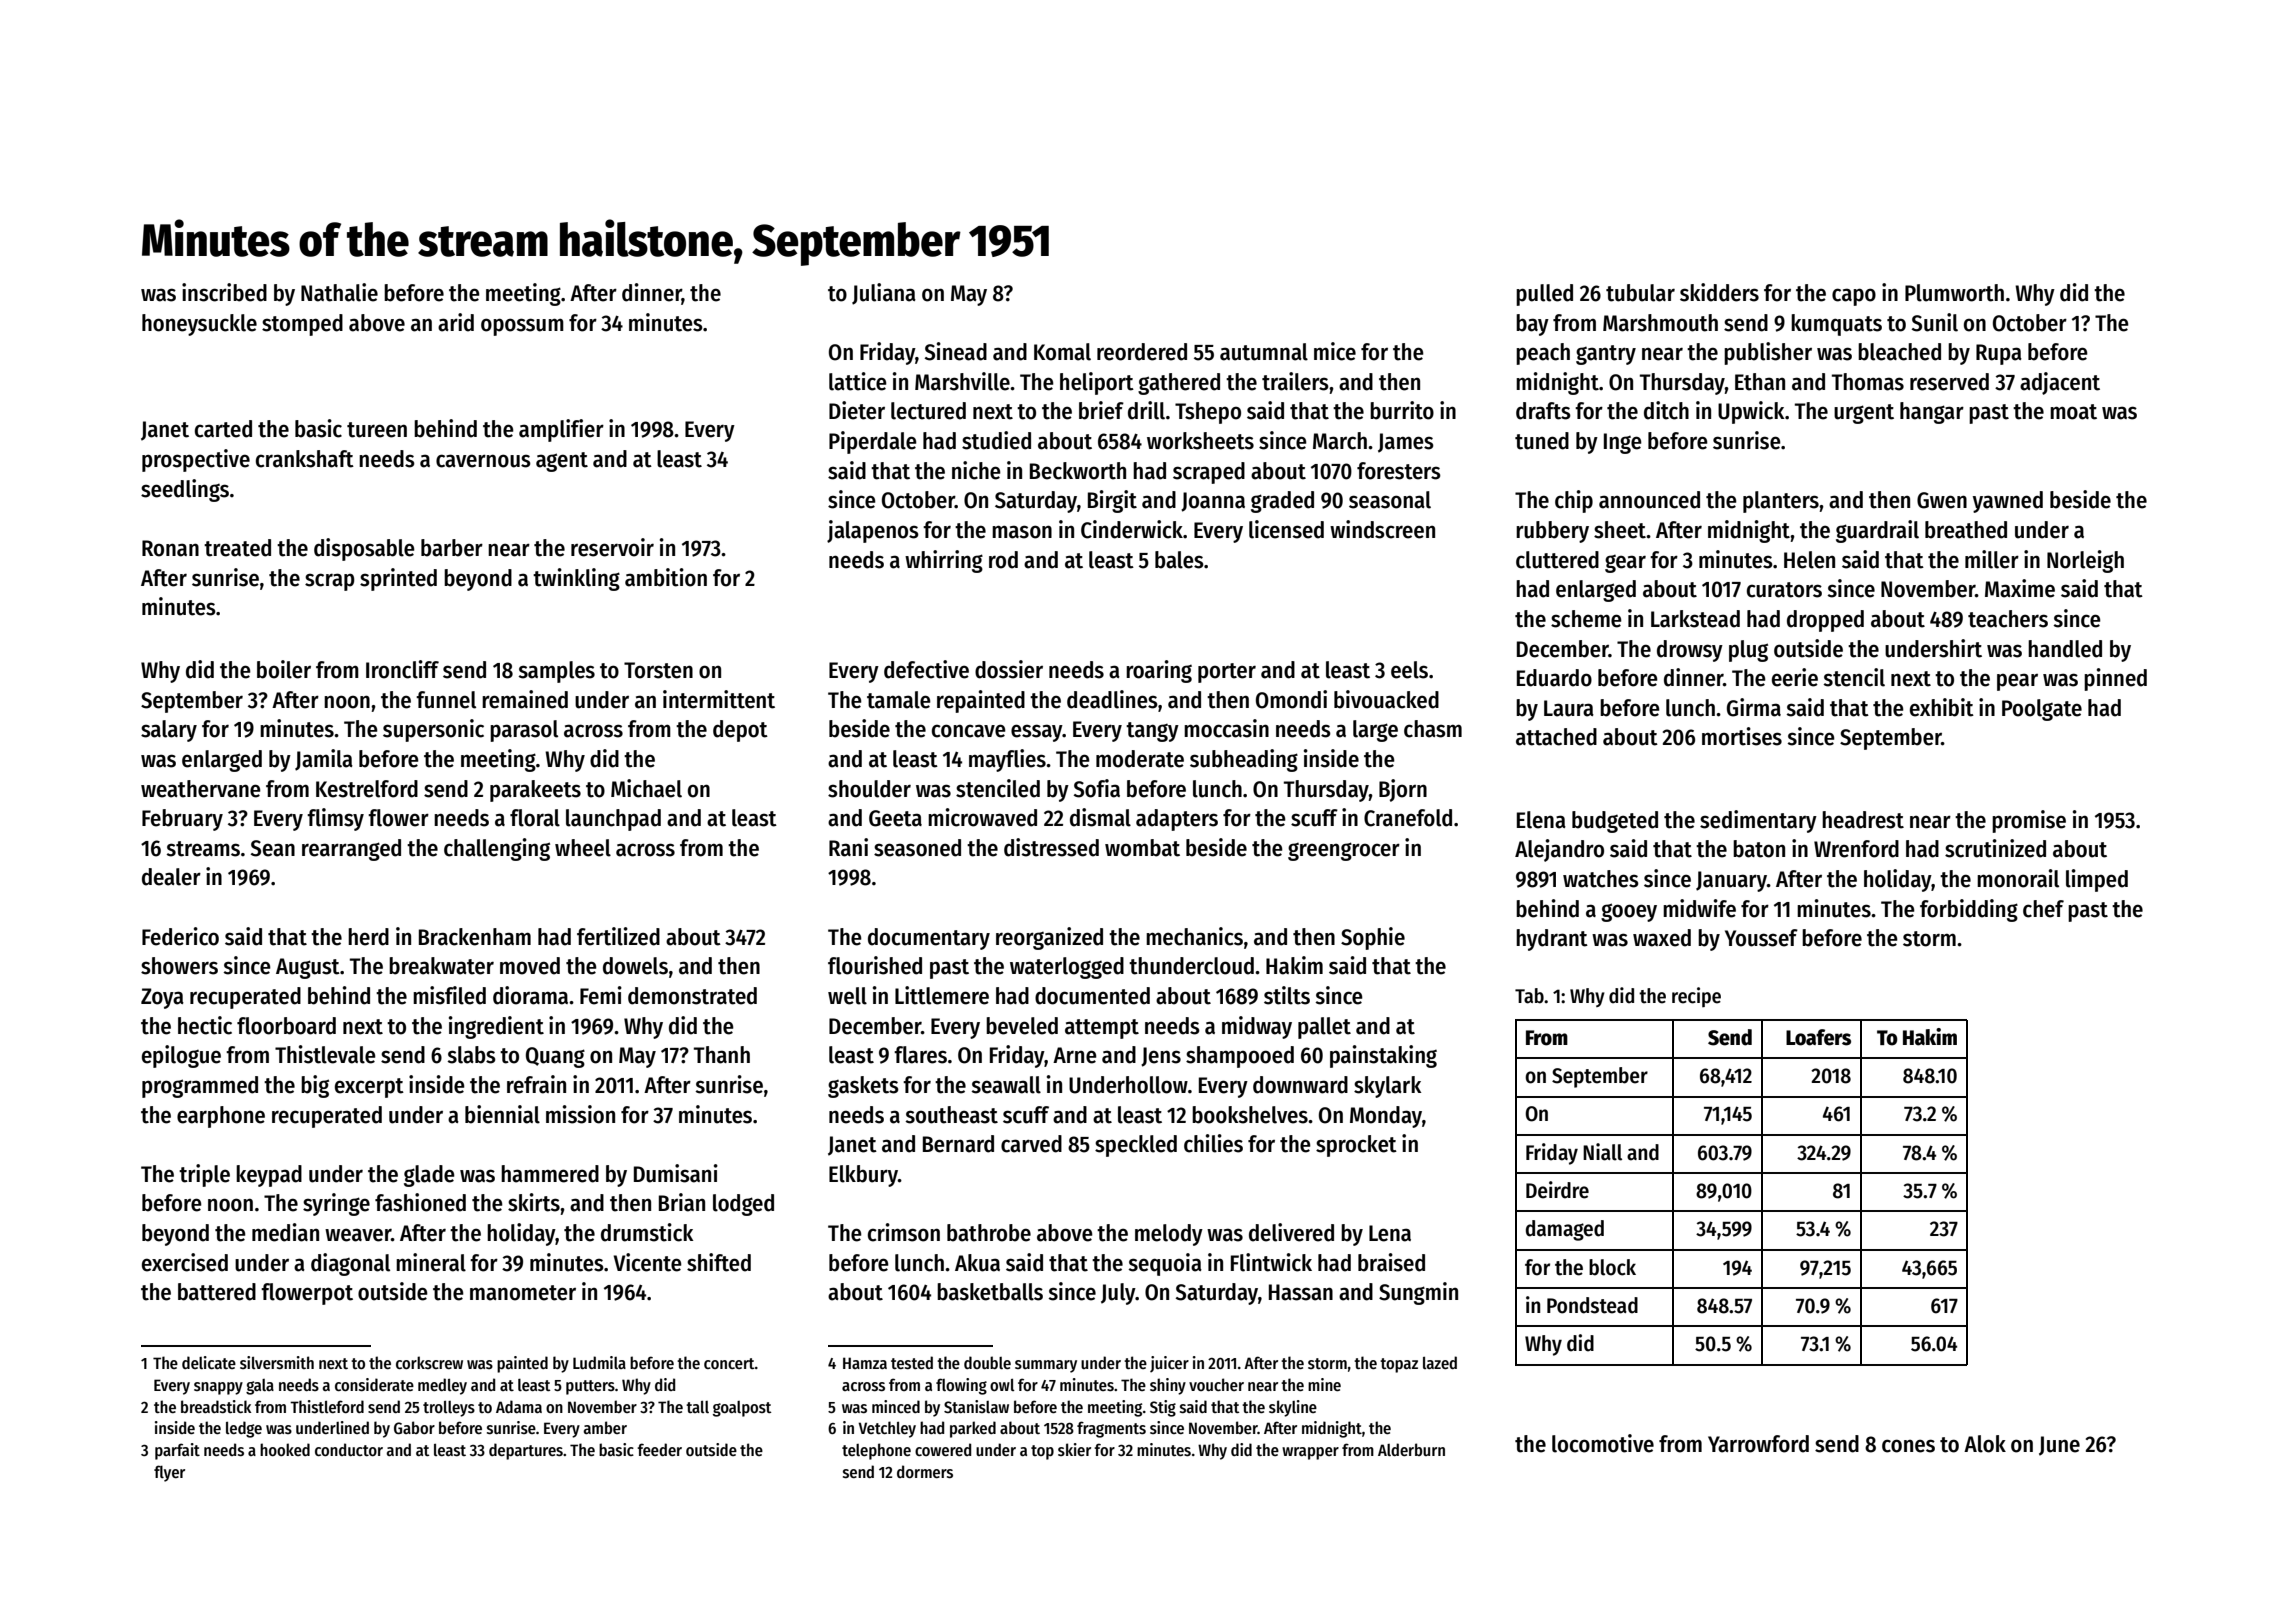 The height and width of the screenshot is (1620, 2292). I want to click on Piperdale, so click(873, 442).
